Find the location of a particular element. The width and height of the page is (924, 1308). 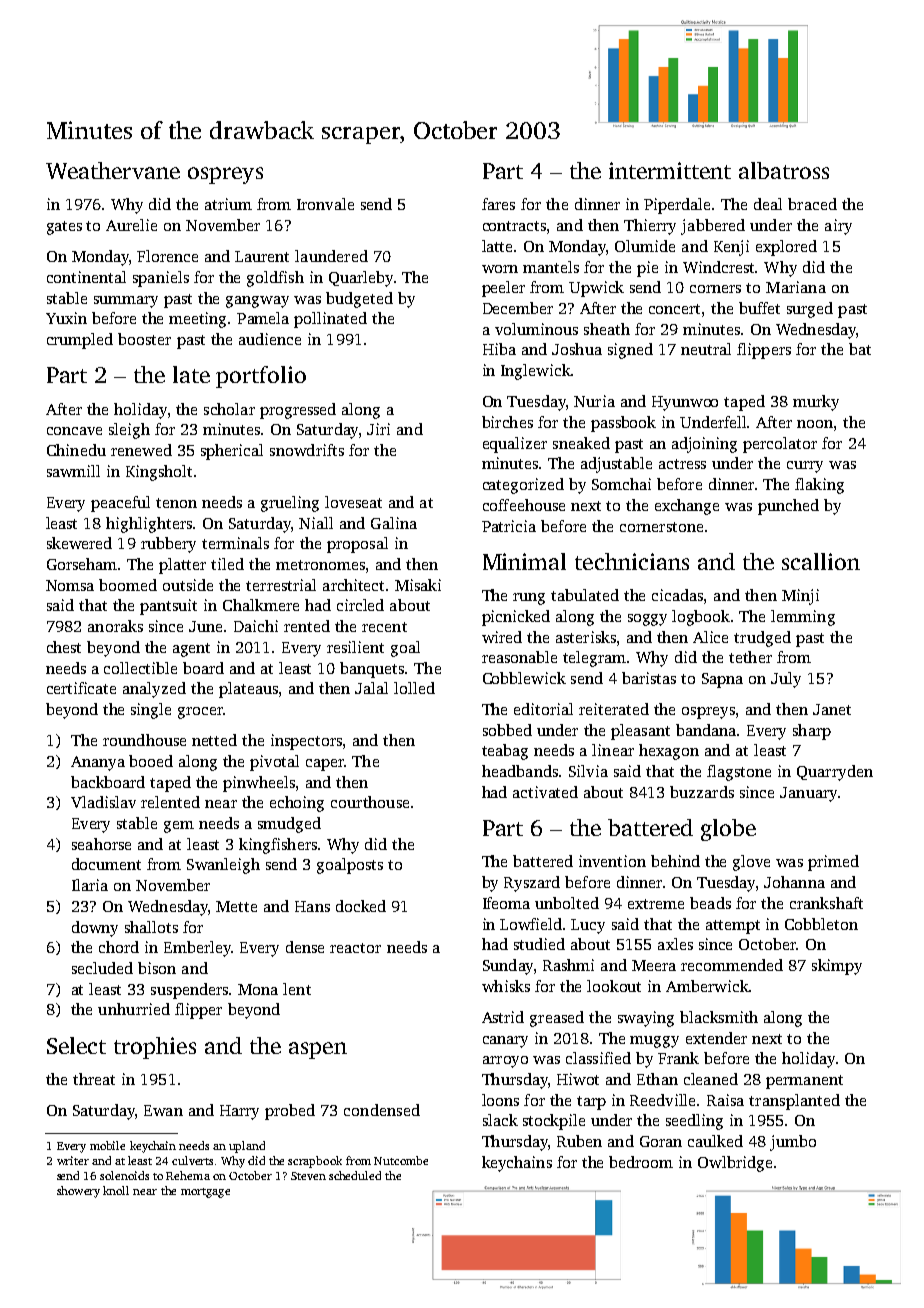

Ruben is located at coordinates (579, 1141).
